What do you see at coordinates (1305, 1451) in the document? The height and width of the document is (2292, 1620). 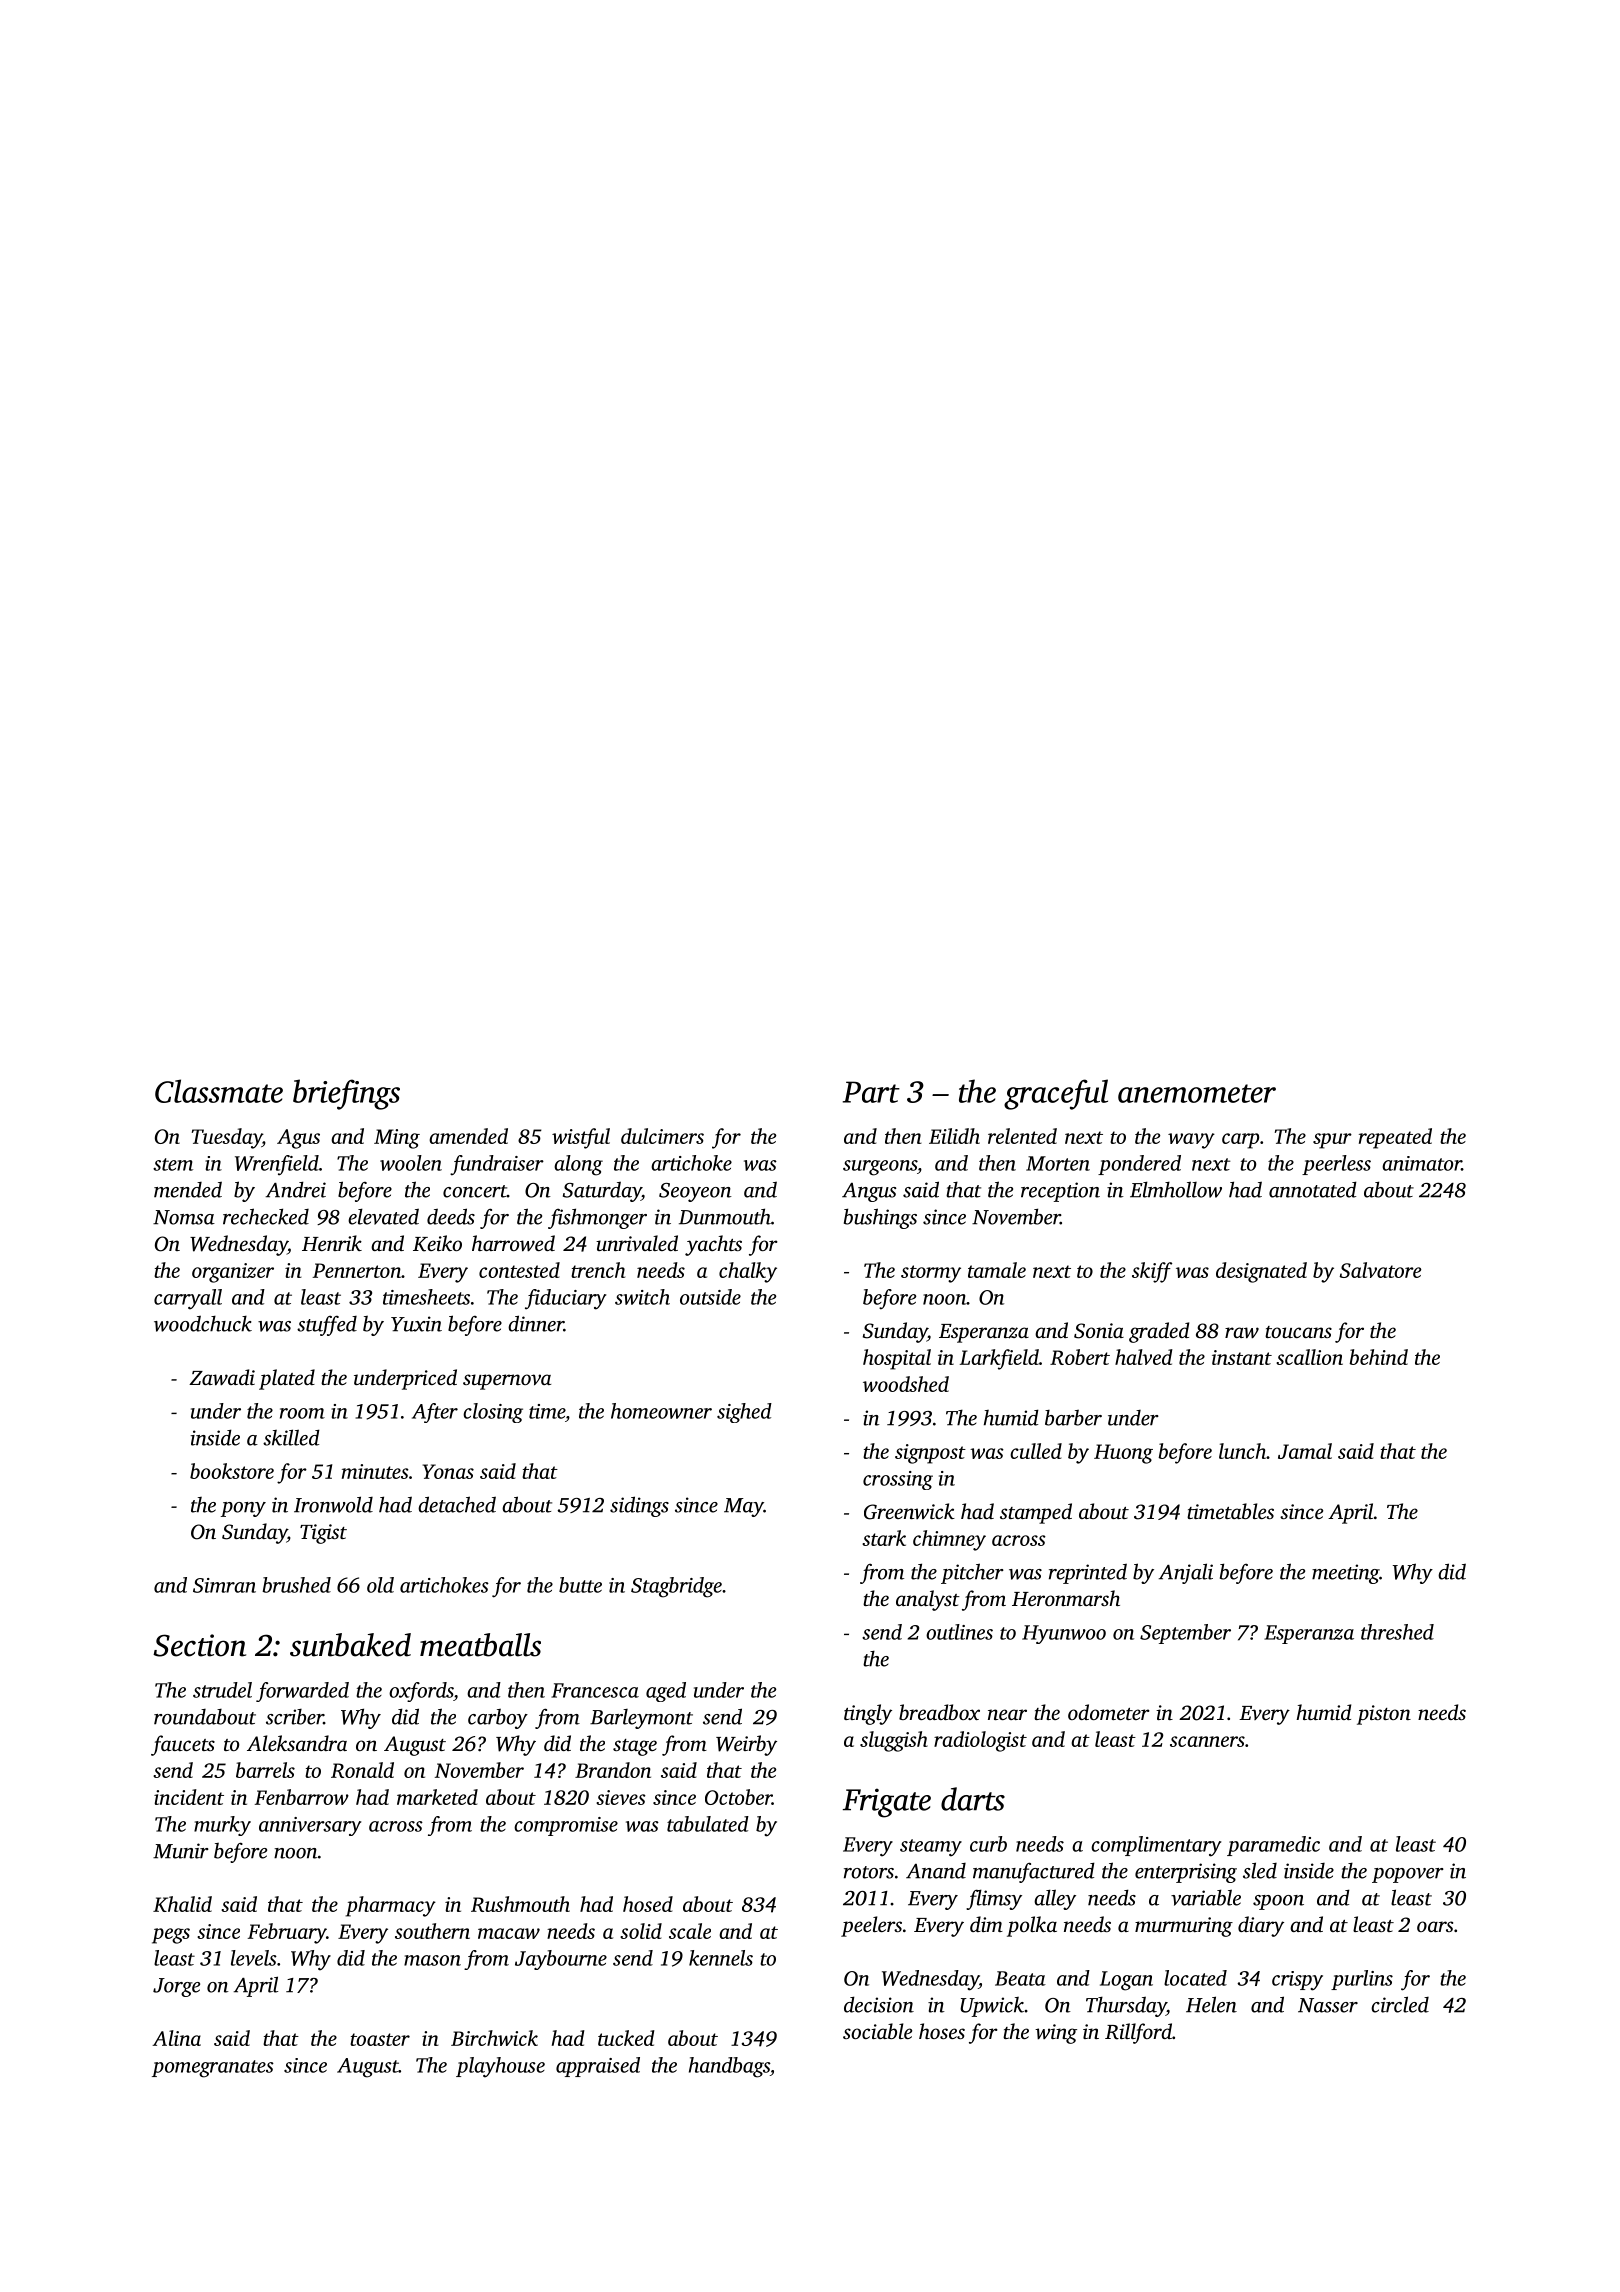 I see `Jamal` at bounding box center [1305, 1451].
